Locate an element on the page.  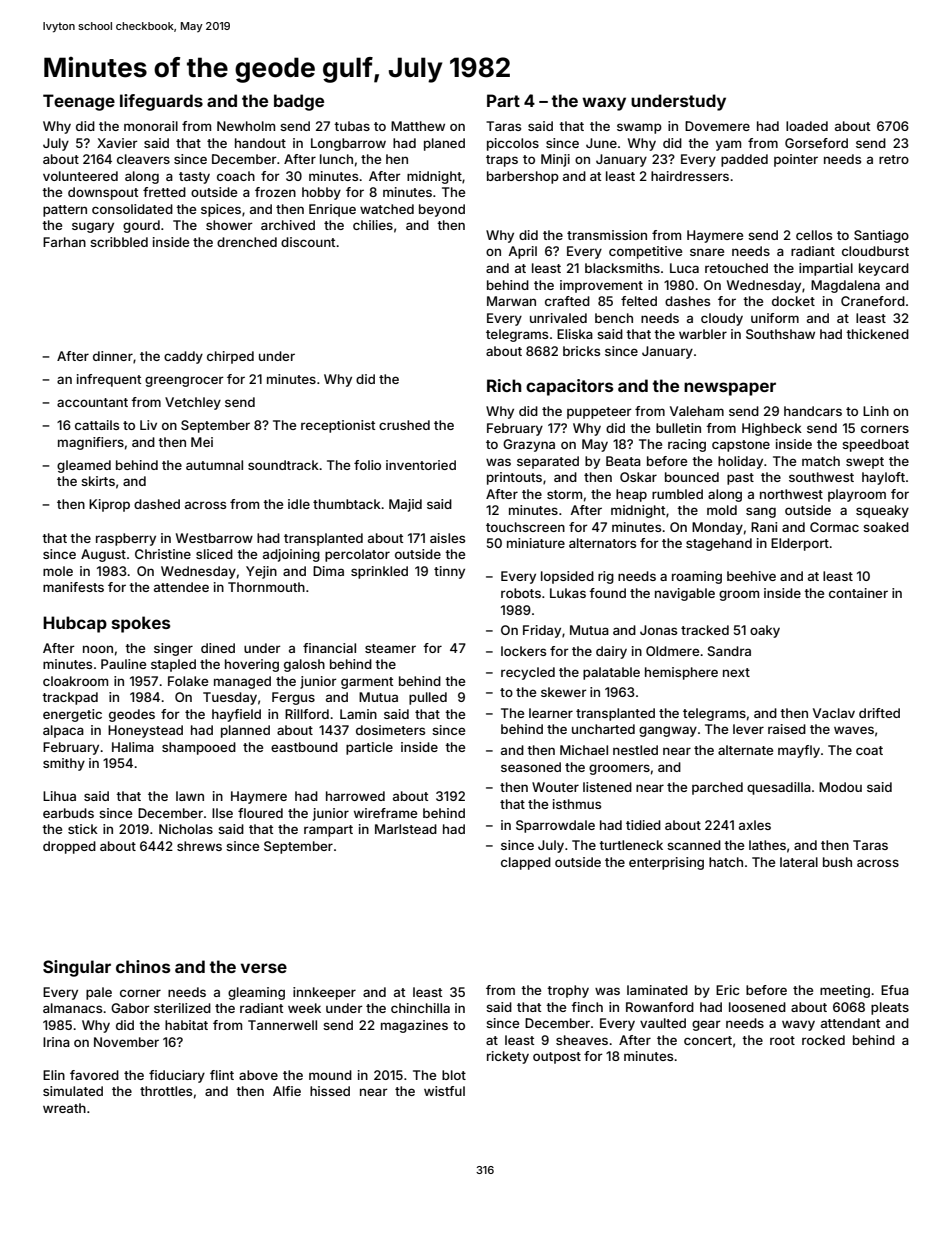
Modou is located at coordinates (840, 787).
